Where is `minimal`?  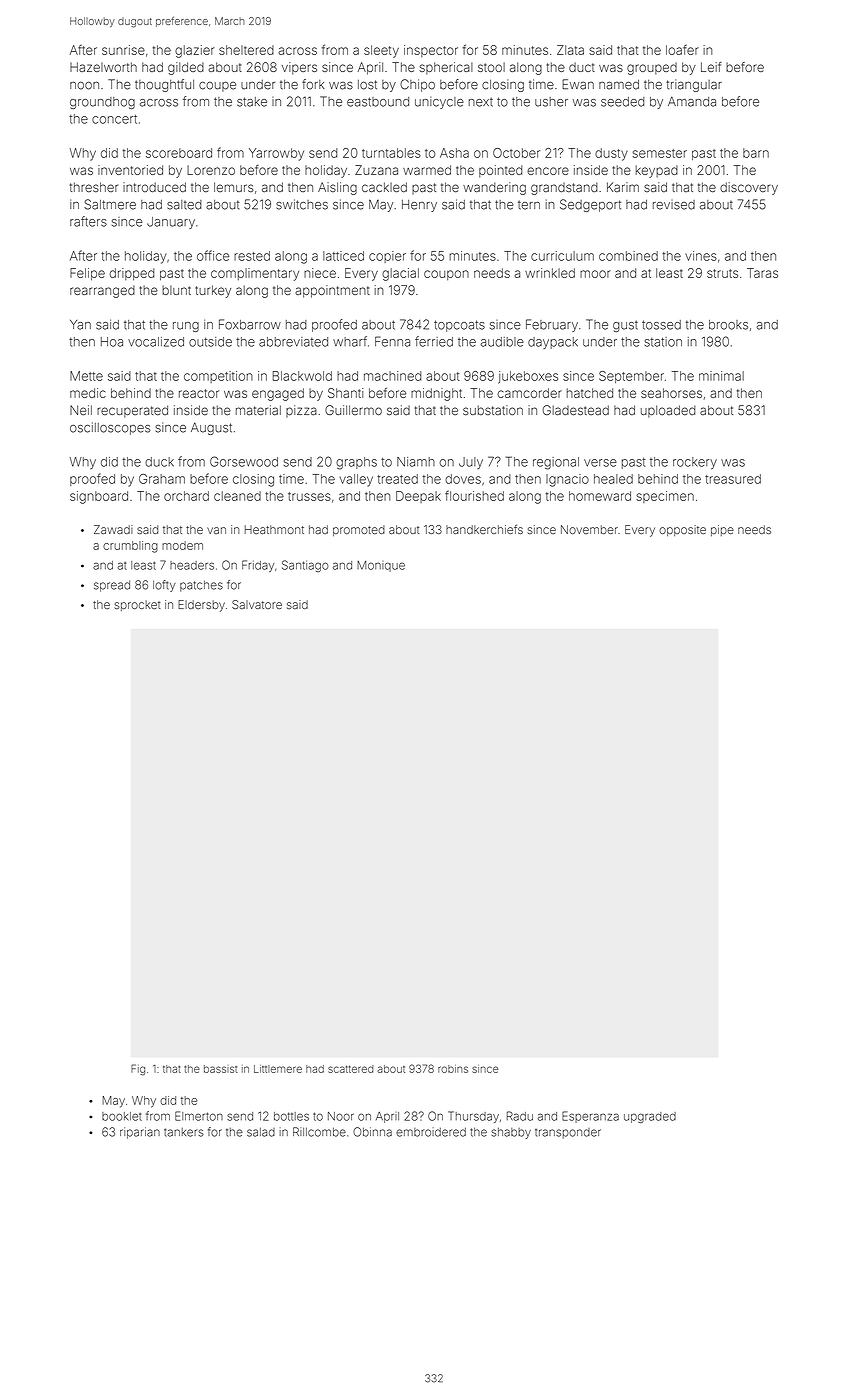 minimal is located at coordinates (721, 376).
